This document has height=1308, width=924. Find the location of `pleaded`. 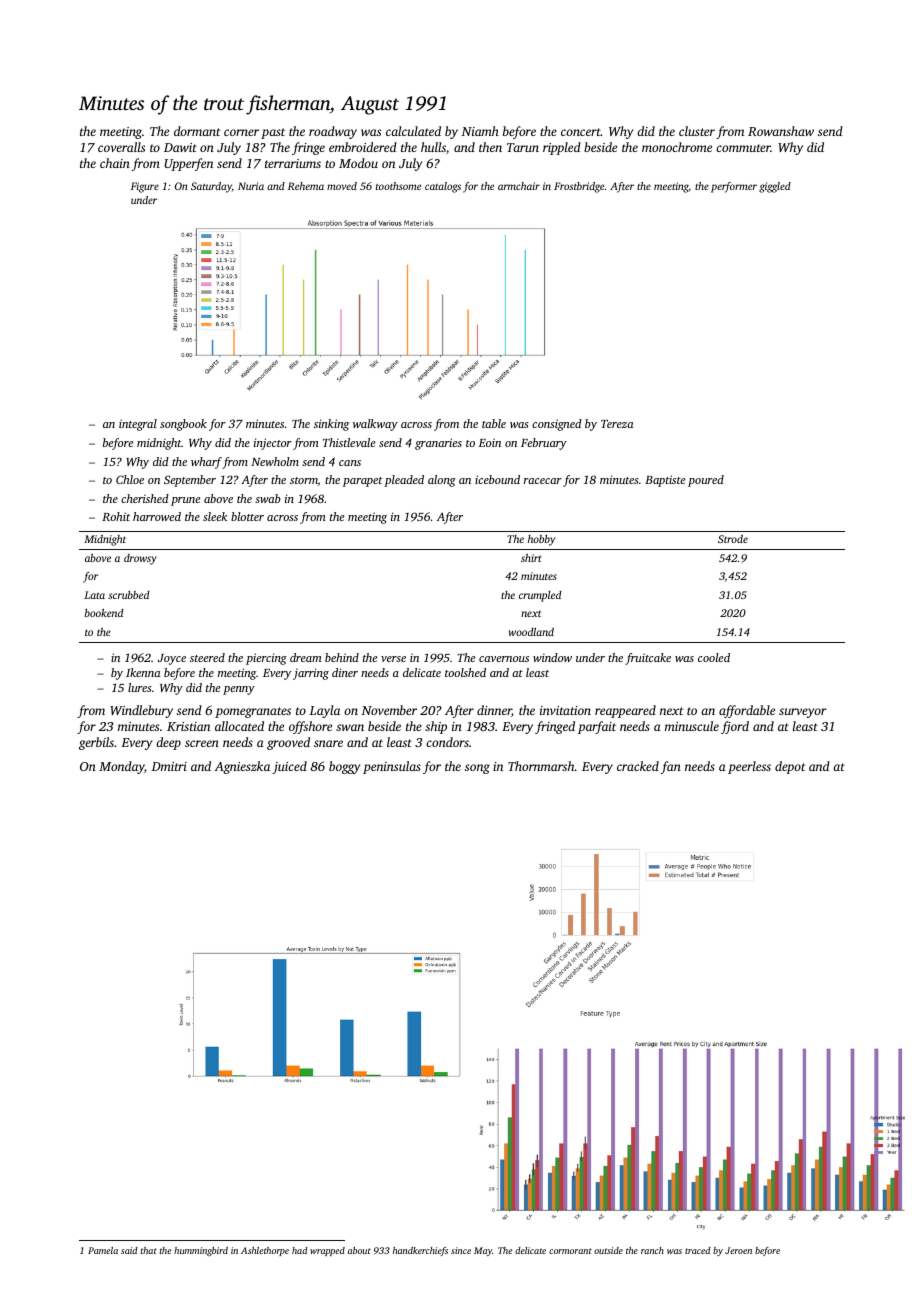

pleaded is located at coordinates (404, 481).
